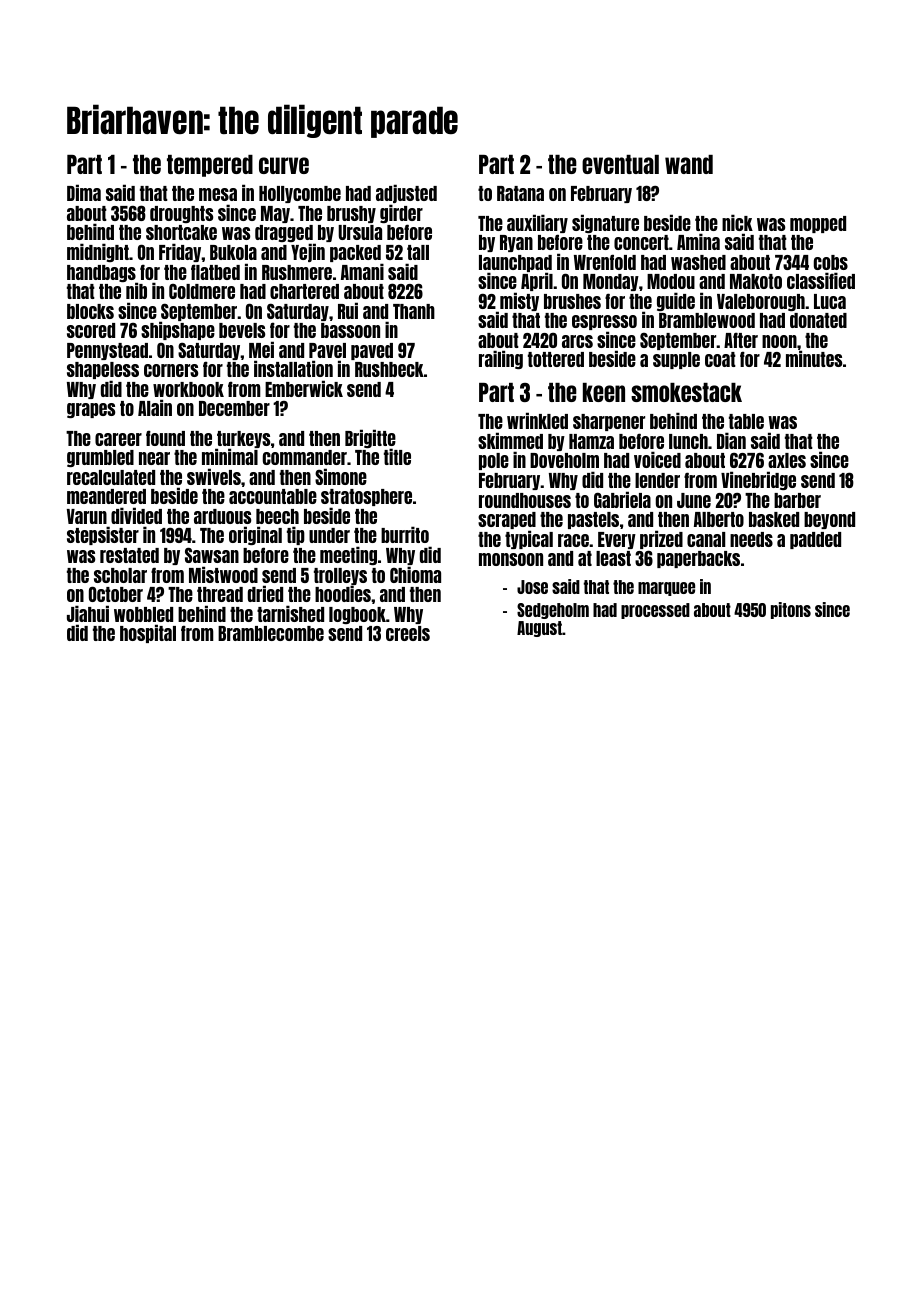 This screenshot has height=1314, width=924. What do you see at coordinates (84, 192) in the screenshot?
I see `Dima` at bounding box center [84, 192].
